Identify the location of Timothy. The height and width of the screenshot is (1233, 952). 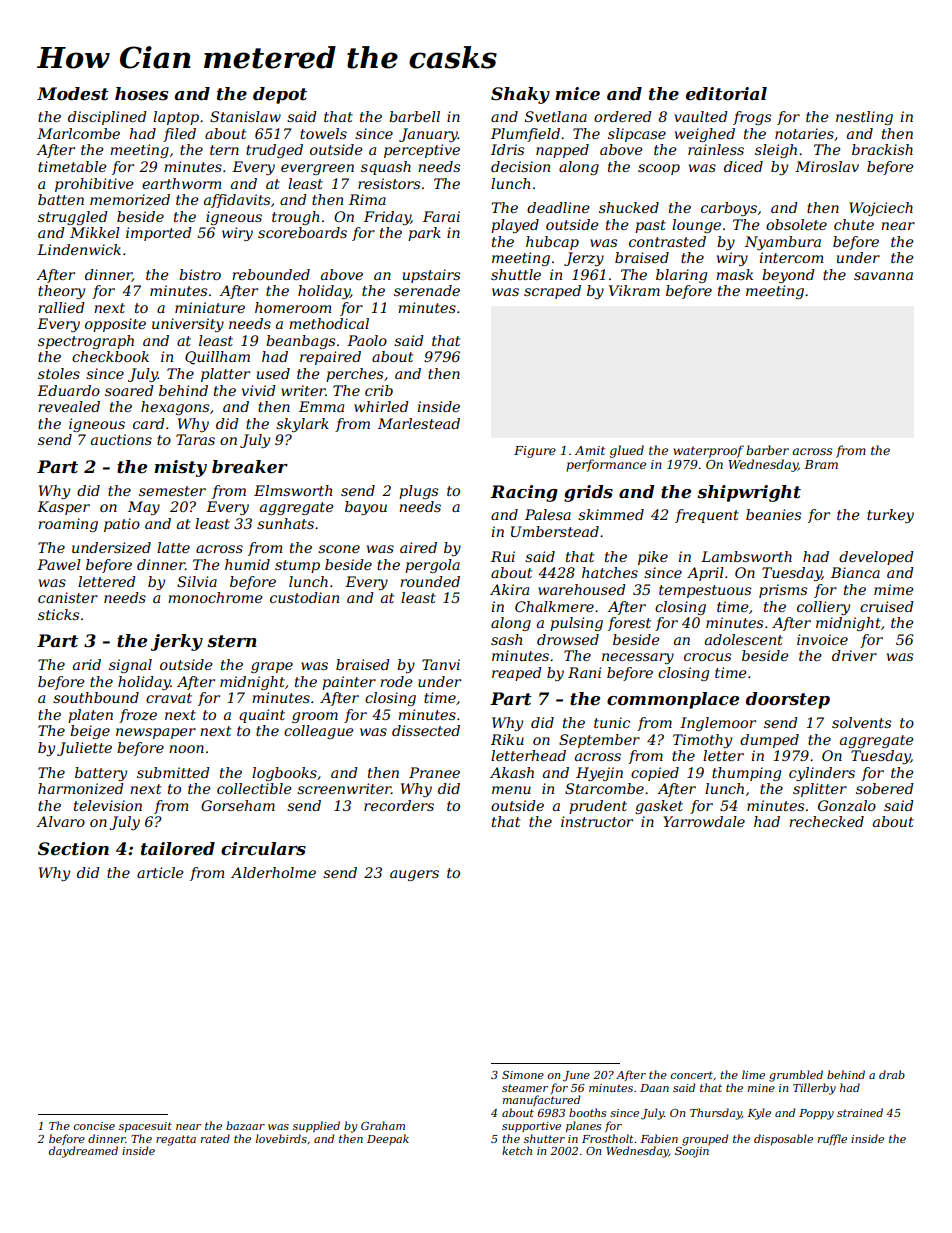
(702, 741).
